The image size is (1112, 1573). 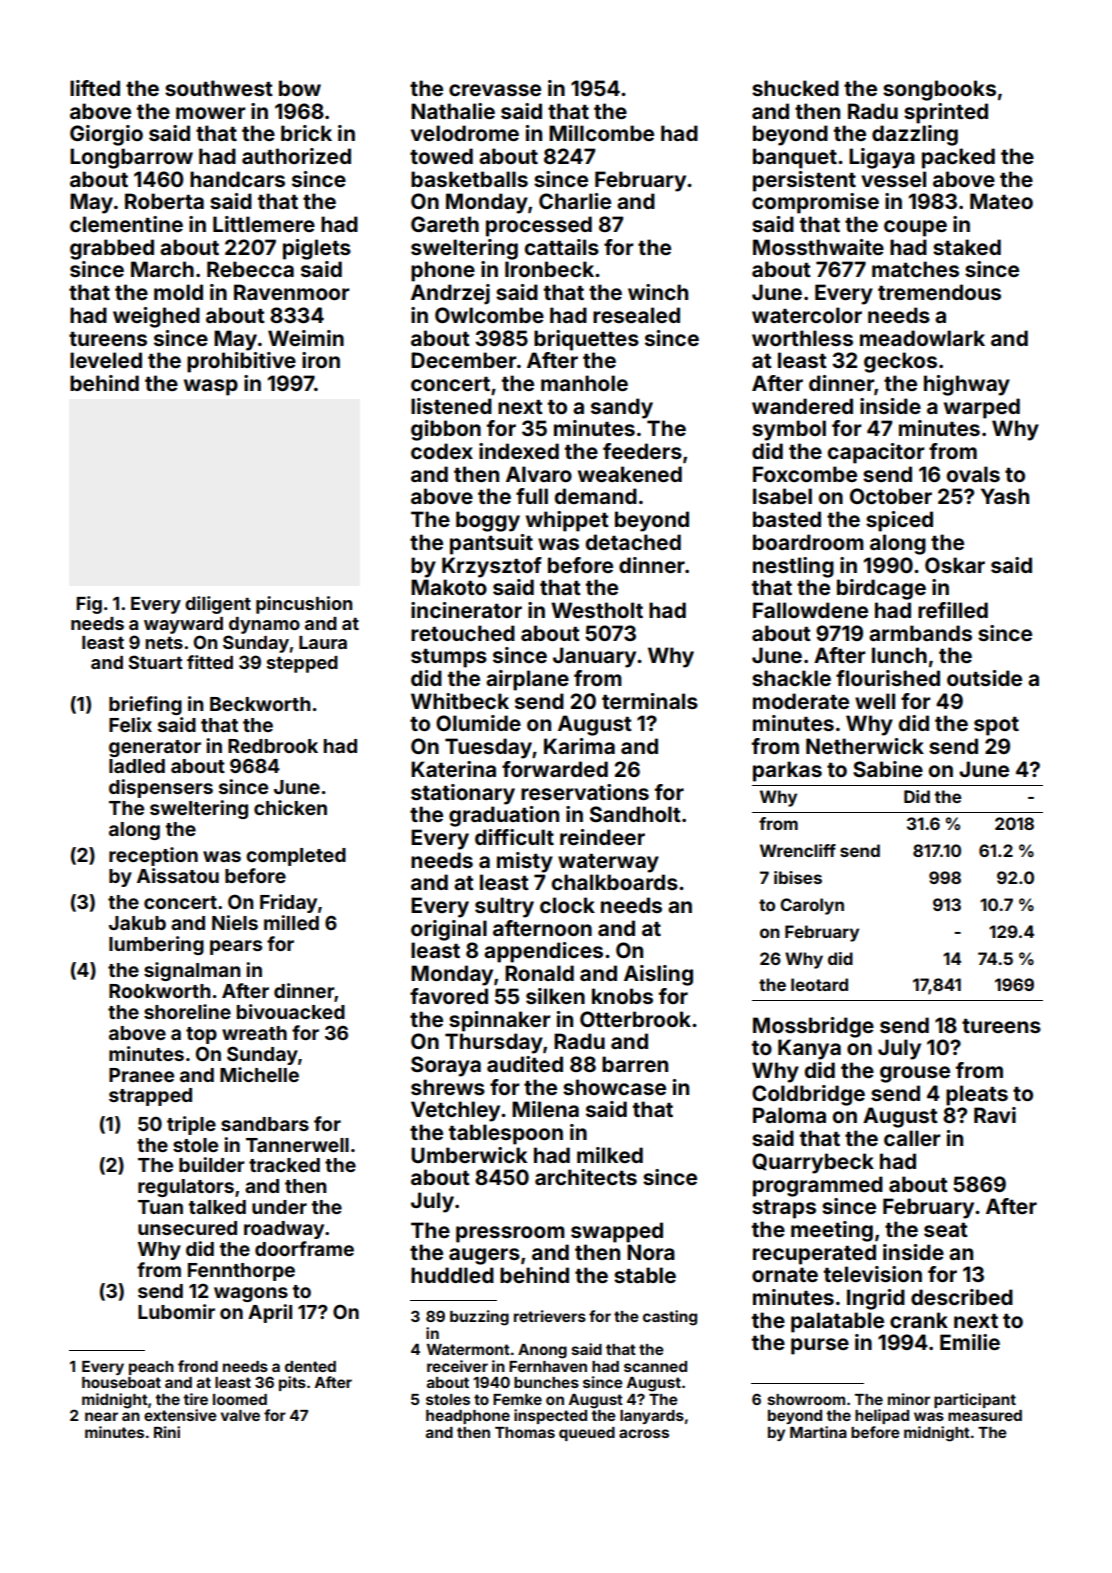 I want to click on pleats, so click(x=977, y=1095).
